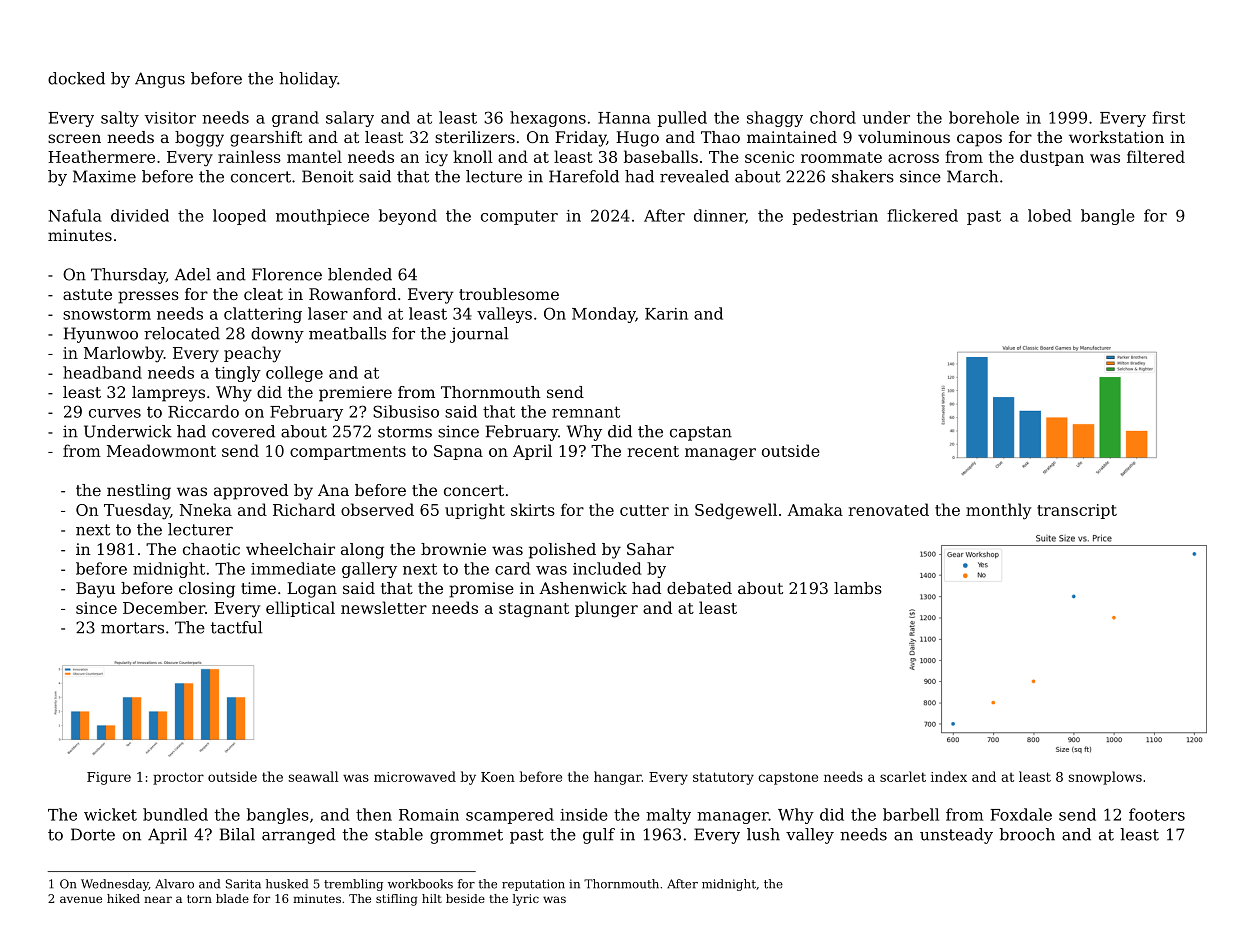 This screenshot has width=1233, height=952. Describe the element at coordinates (956, 836) in the screenshot. I see `unsteady` at that location.
